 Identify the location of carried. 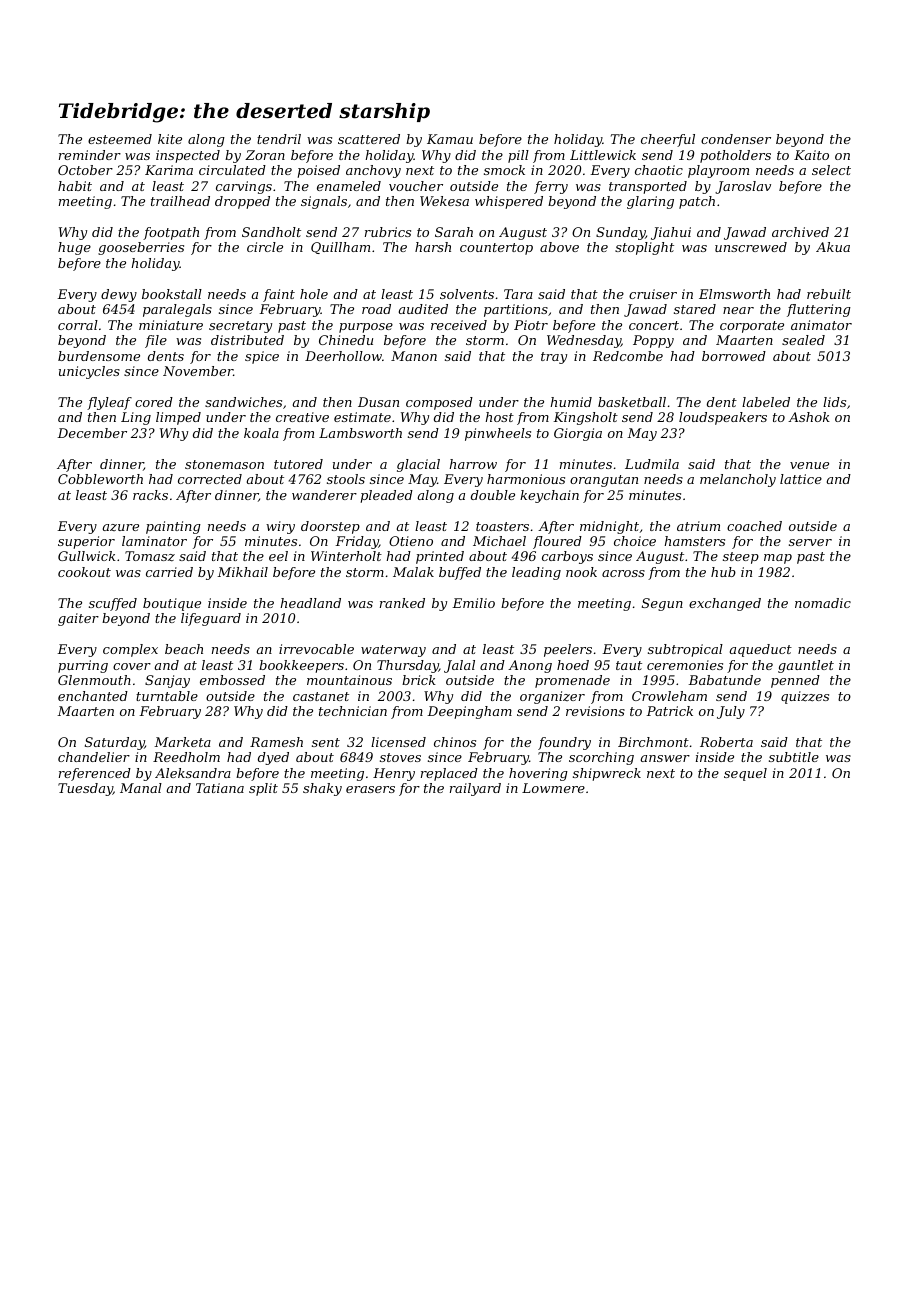
(169, 572).
